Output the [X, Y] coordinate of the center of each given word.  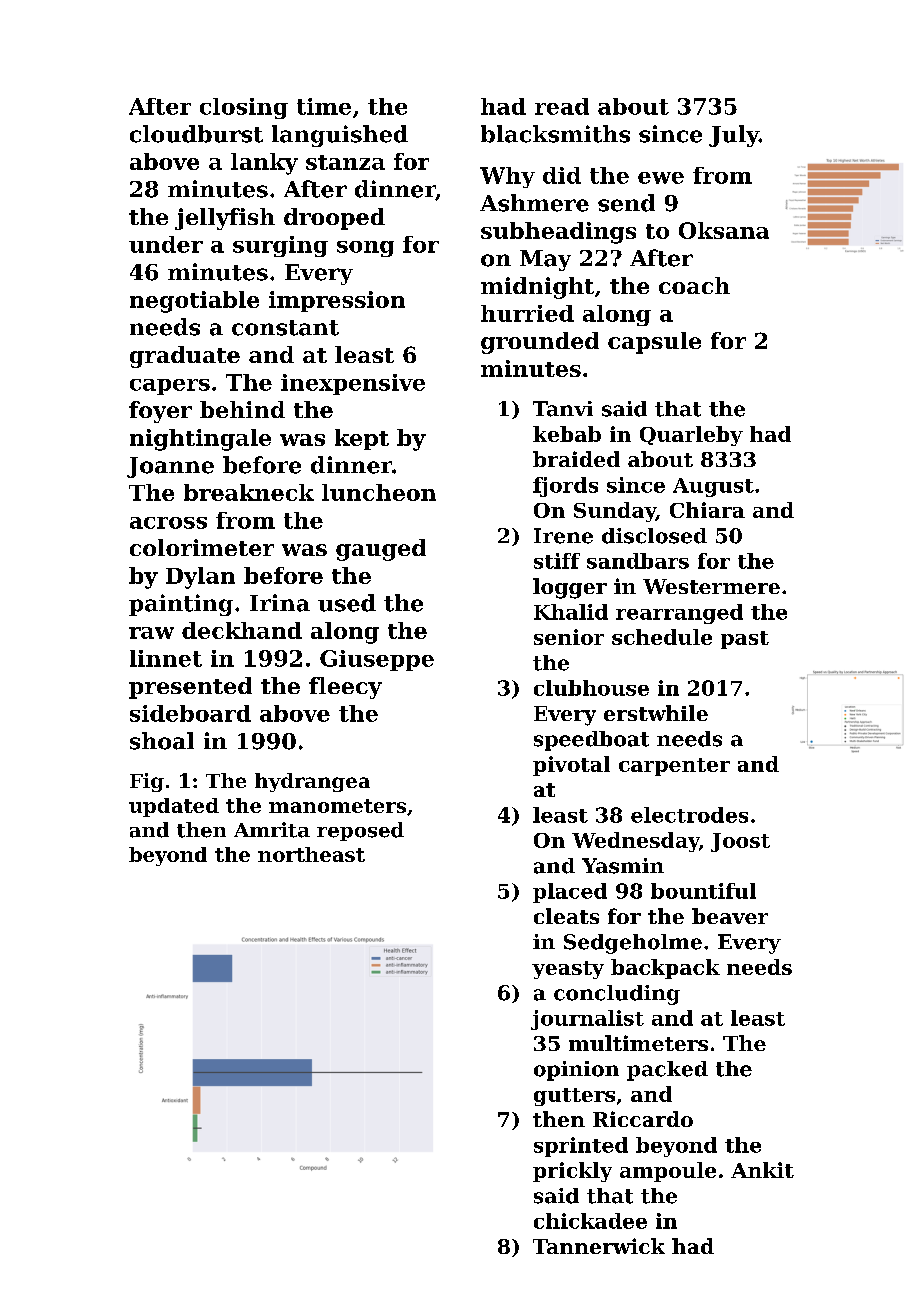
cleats [566, 916]
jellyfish [225, 219]
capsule [654, 343]
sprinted [581, 1147]
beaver [730, 916]
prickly [572, 1172]
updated [174, 807]
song [365, 249]
